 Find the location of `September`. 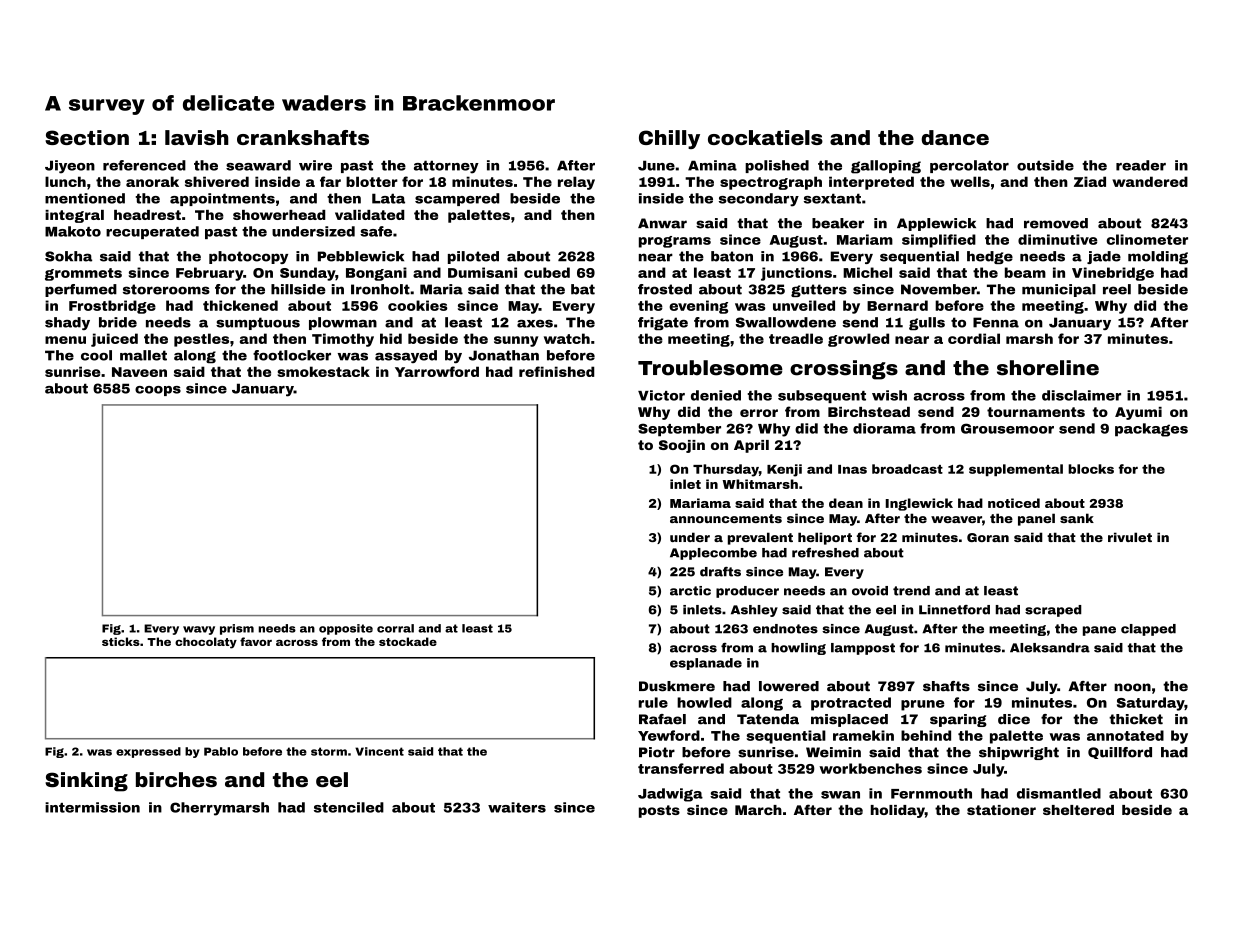

September is located at coordinates (679, 430).
